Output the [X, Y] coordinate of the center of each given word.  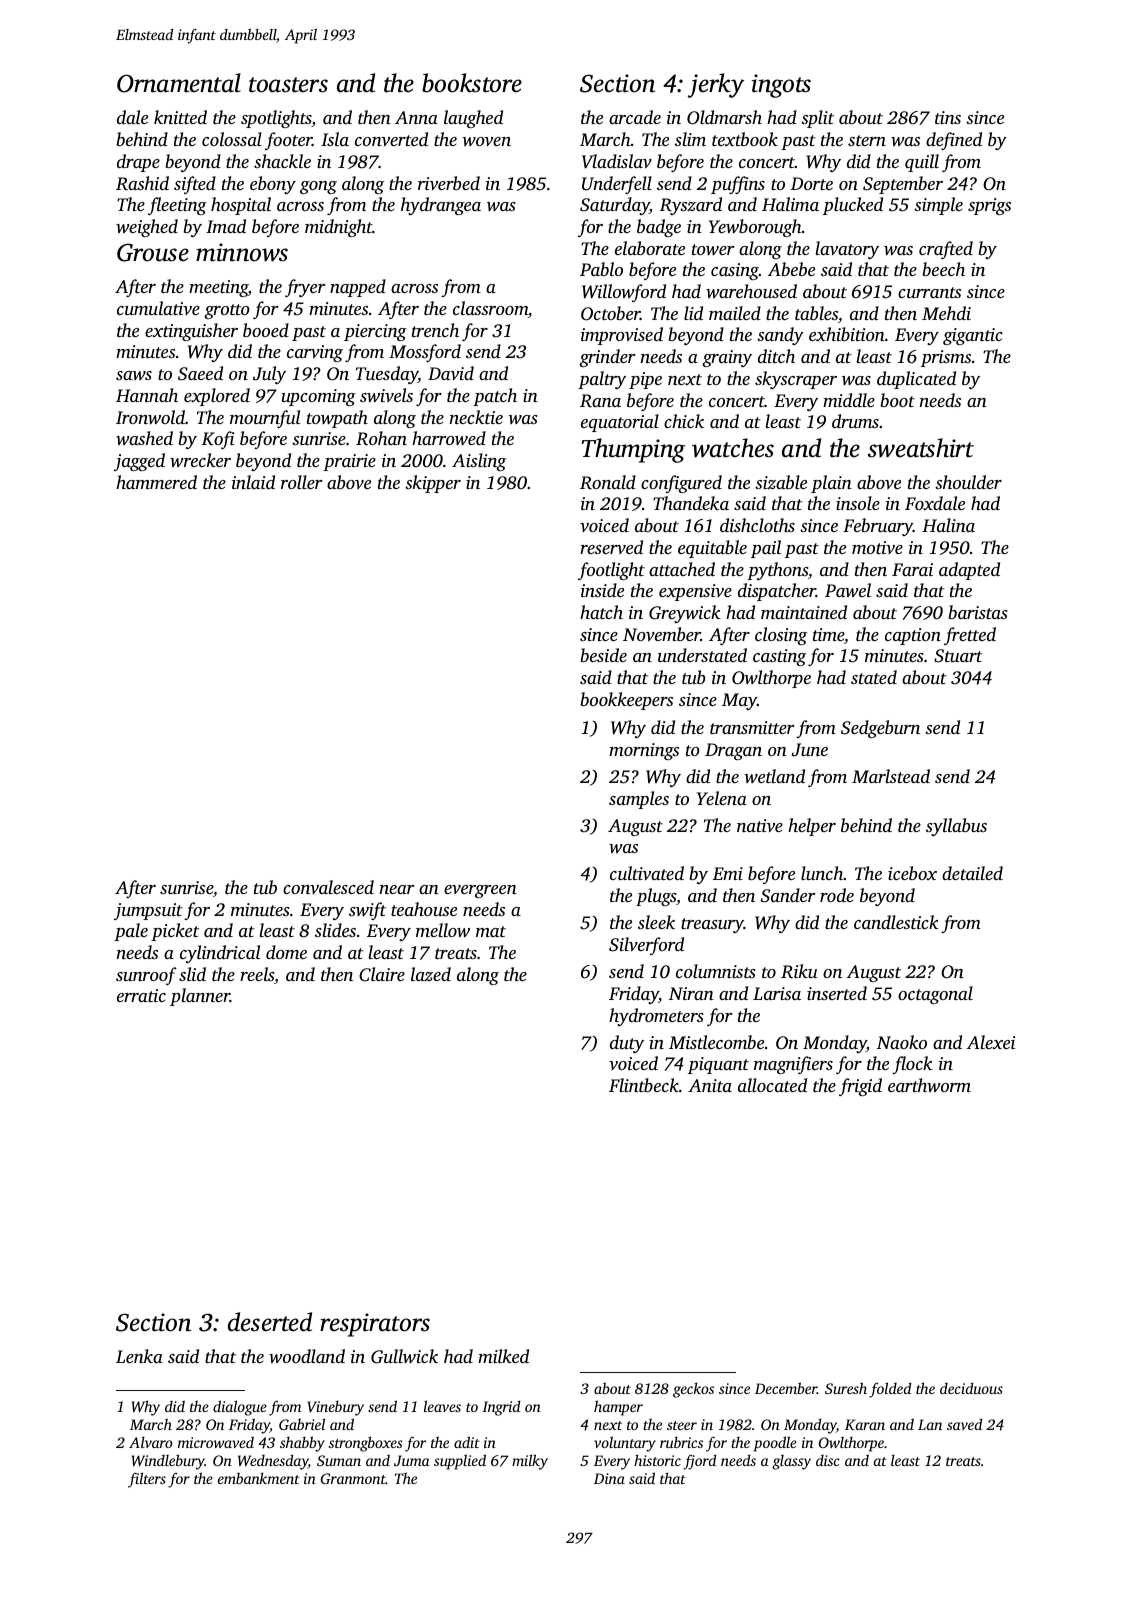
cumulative [158, 308]
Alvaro [151, 1442]
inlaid [253, 482]
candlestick [896, 922]
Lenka [139, 1356]
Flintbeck [644, 1085]
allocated [772, 1085]
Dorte [812, 183]
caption [913, 636]
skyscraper [796, 380]
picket [175, 932]
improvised [622, 336]
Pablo [601, 269]
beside [603, 655]
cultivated [647, 873]
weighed [147, 228]
